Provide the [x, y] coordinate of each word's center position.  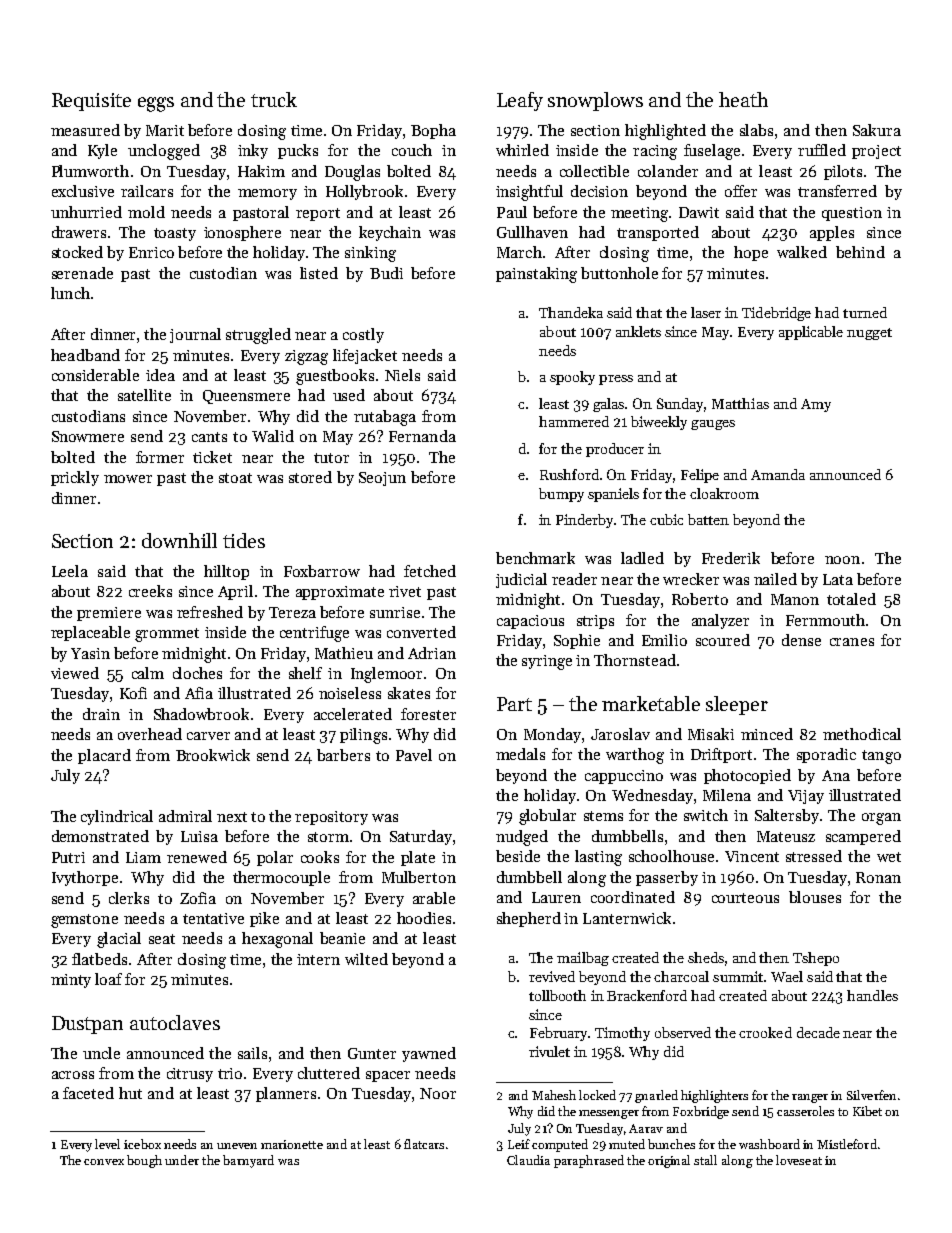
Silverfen [871, 1095]
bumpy [561, 495]
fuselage [712, 152]
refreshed [210, 612]
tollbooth [557, 995]
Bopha [433, 131]
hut [130, 1093]
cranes [852, 642]
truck [274, 99]
